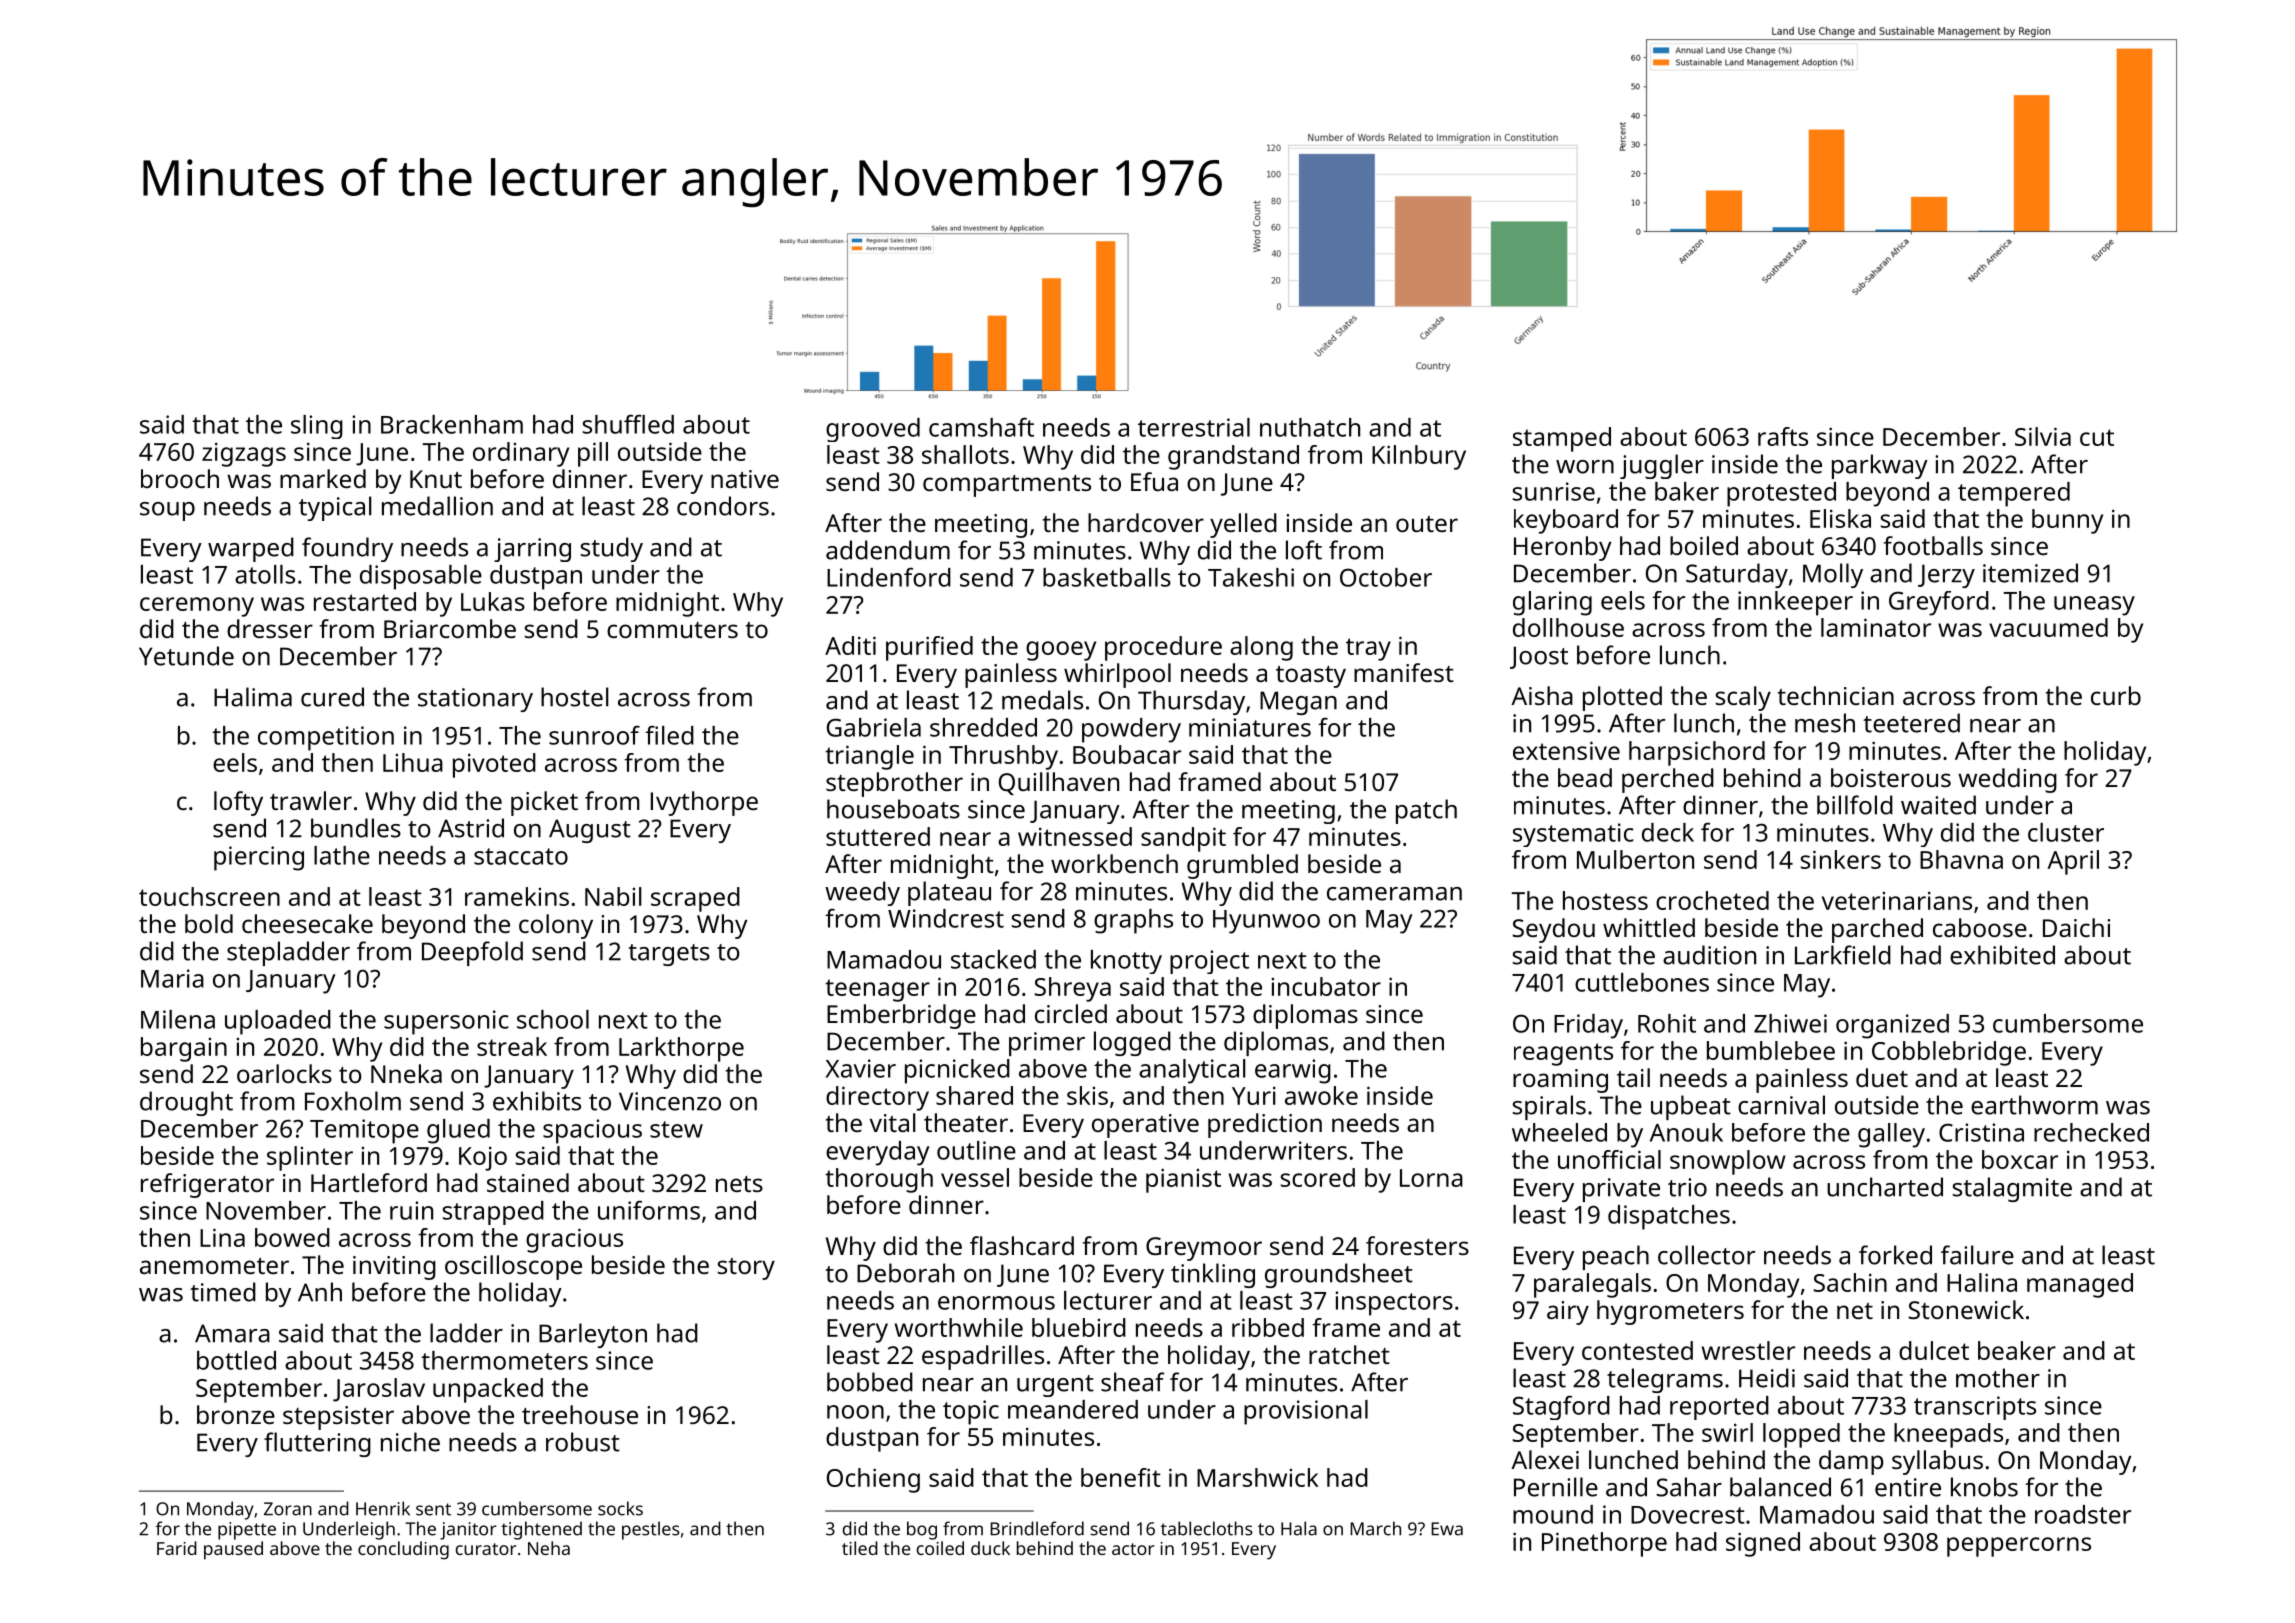 The width and height of the screenshot is (2295, 1623). What do you see at coordinates (672, 630) in the screenshot?
I see `commuters` at bounding box center [672, 630].
